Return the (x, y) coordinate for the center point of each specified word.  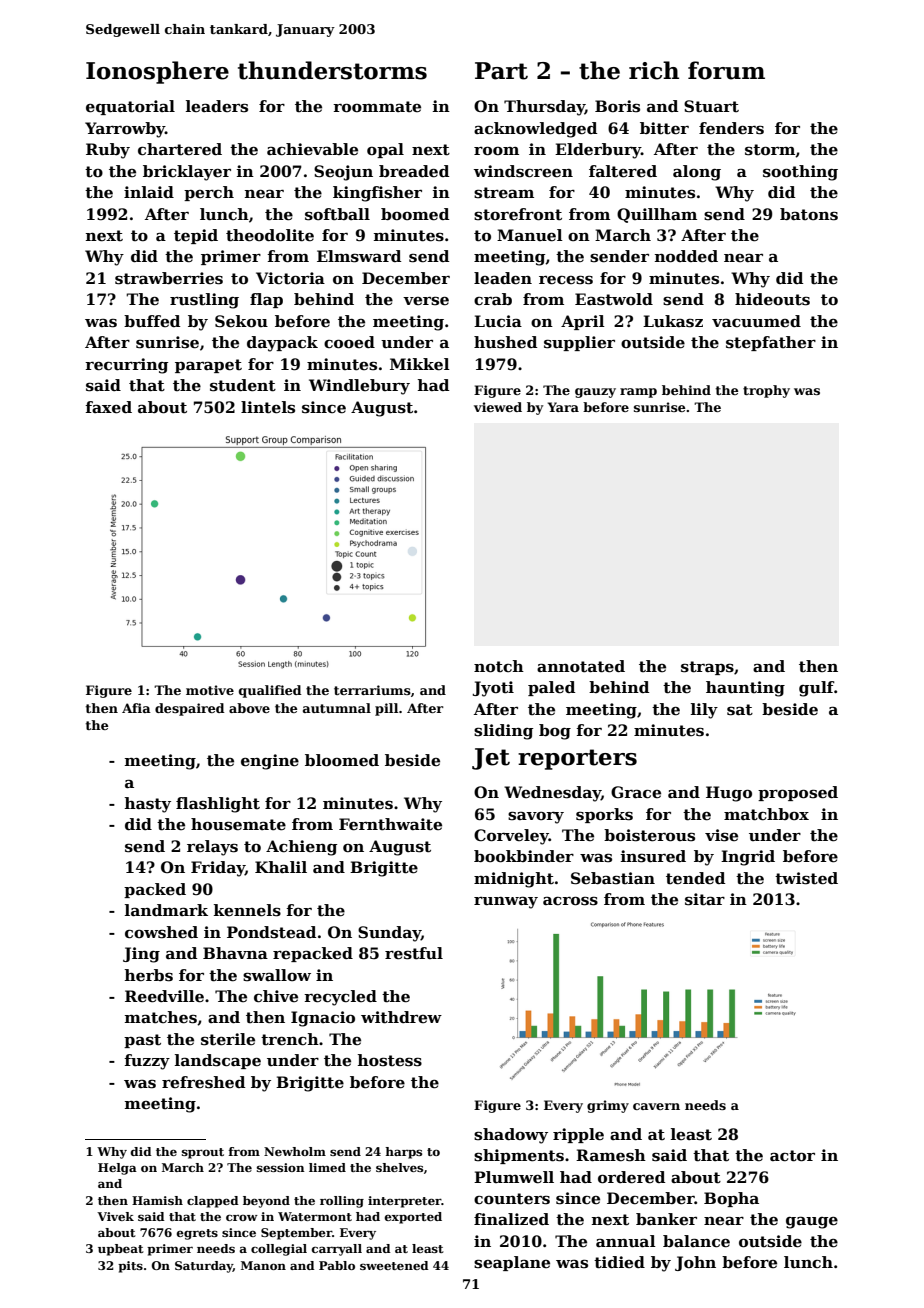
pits (130, 1267)
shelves (399, 1167)
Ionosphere (157, 72)
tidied (619, 1262)
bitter (664, 128)
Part (501, 71)
